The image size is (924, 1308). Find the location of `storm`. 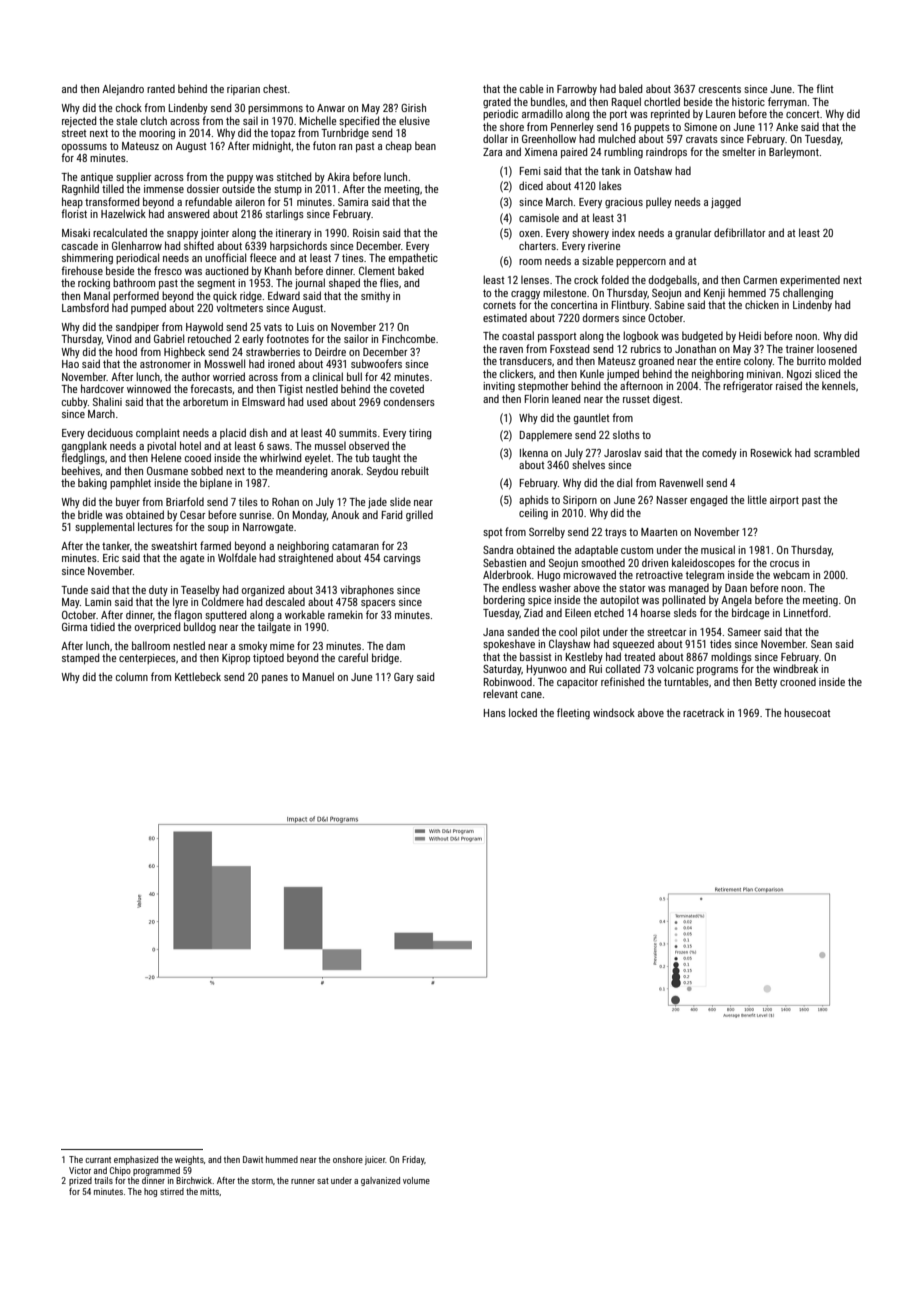

storm is located at coordinates (262, 1181).
